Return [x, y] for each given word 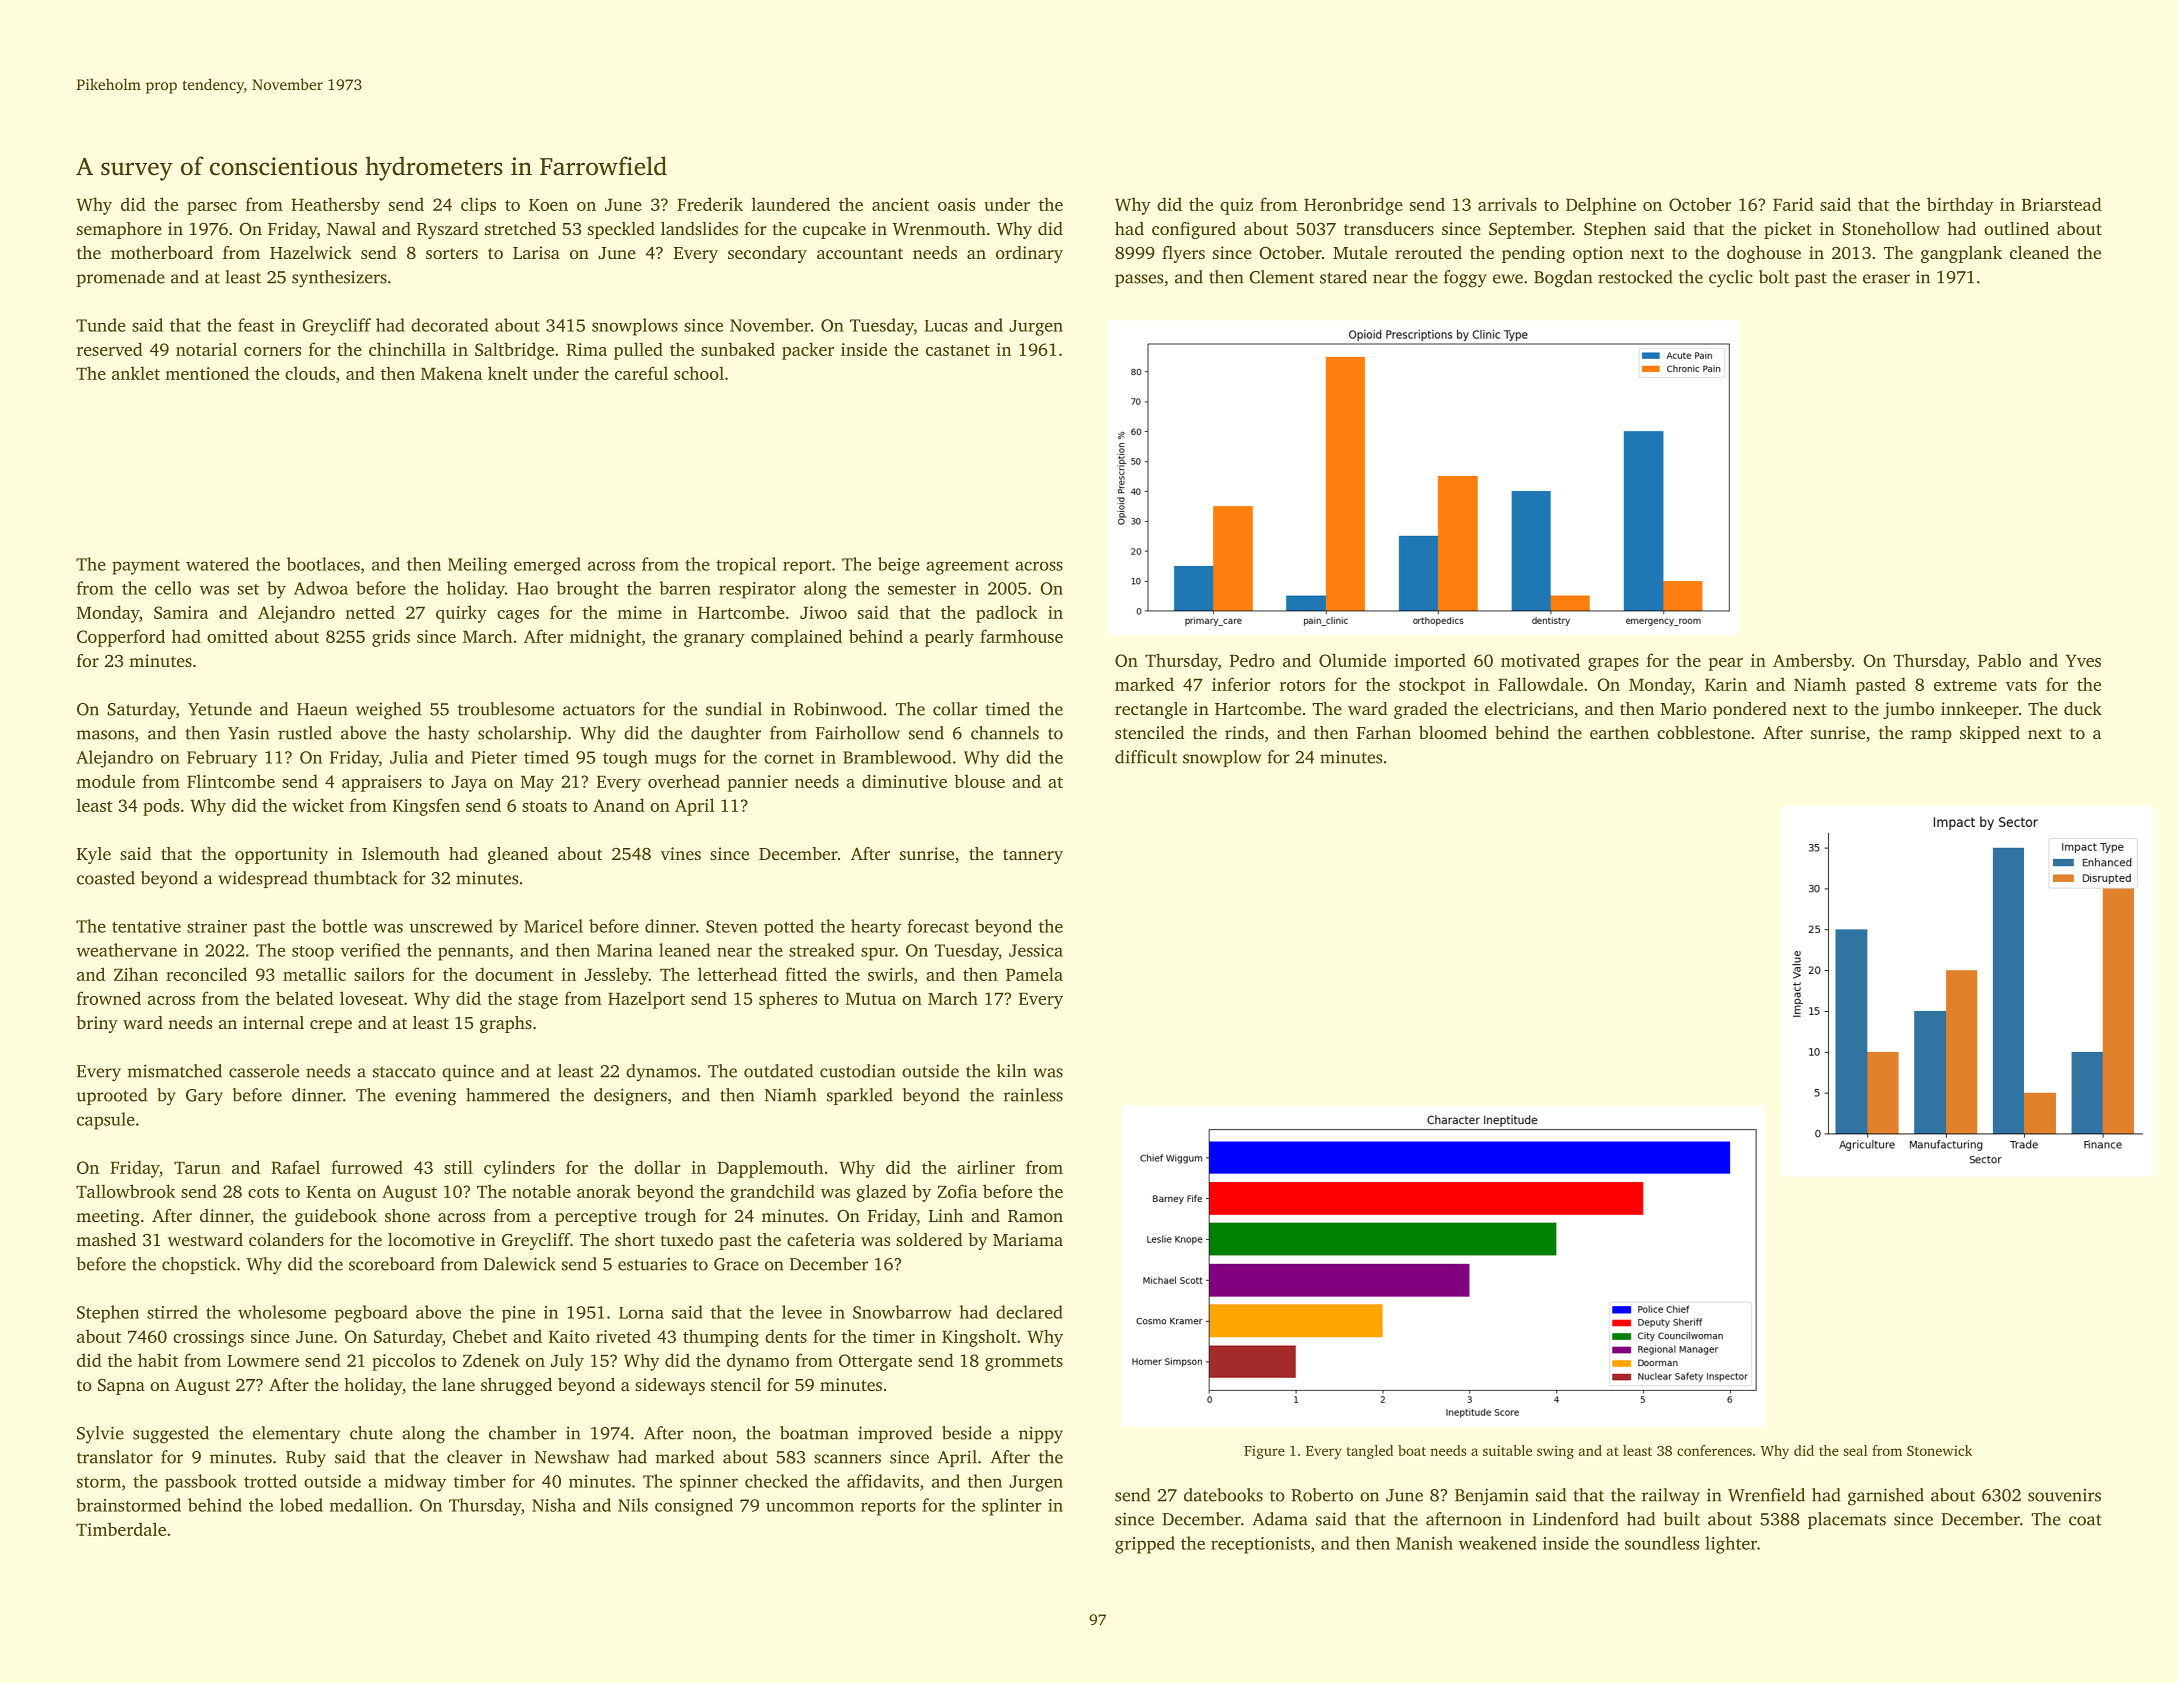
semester [922, 589]
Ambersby [1812, 662]
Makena [451, 373]
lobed [301, 1505]
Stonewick [1939, 1450]
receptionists [1260, 1545]
